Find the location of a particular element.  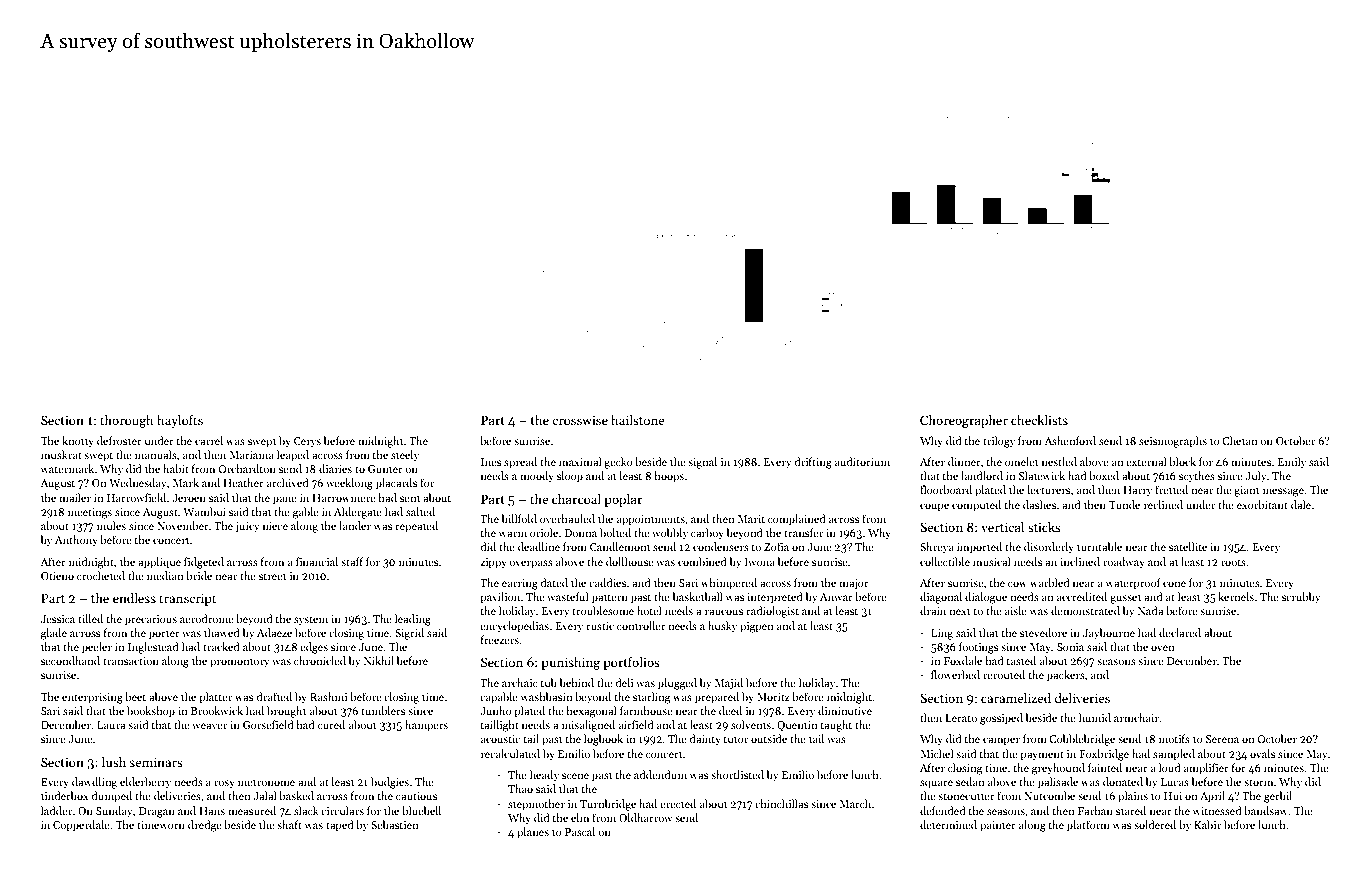

slack is located at coordinates (306, 810).
